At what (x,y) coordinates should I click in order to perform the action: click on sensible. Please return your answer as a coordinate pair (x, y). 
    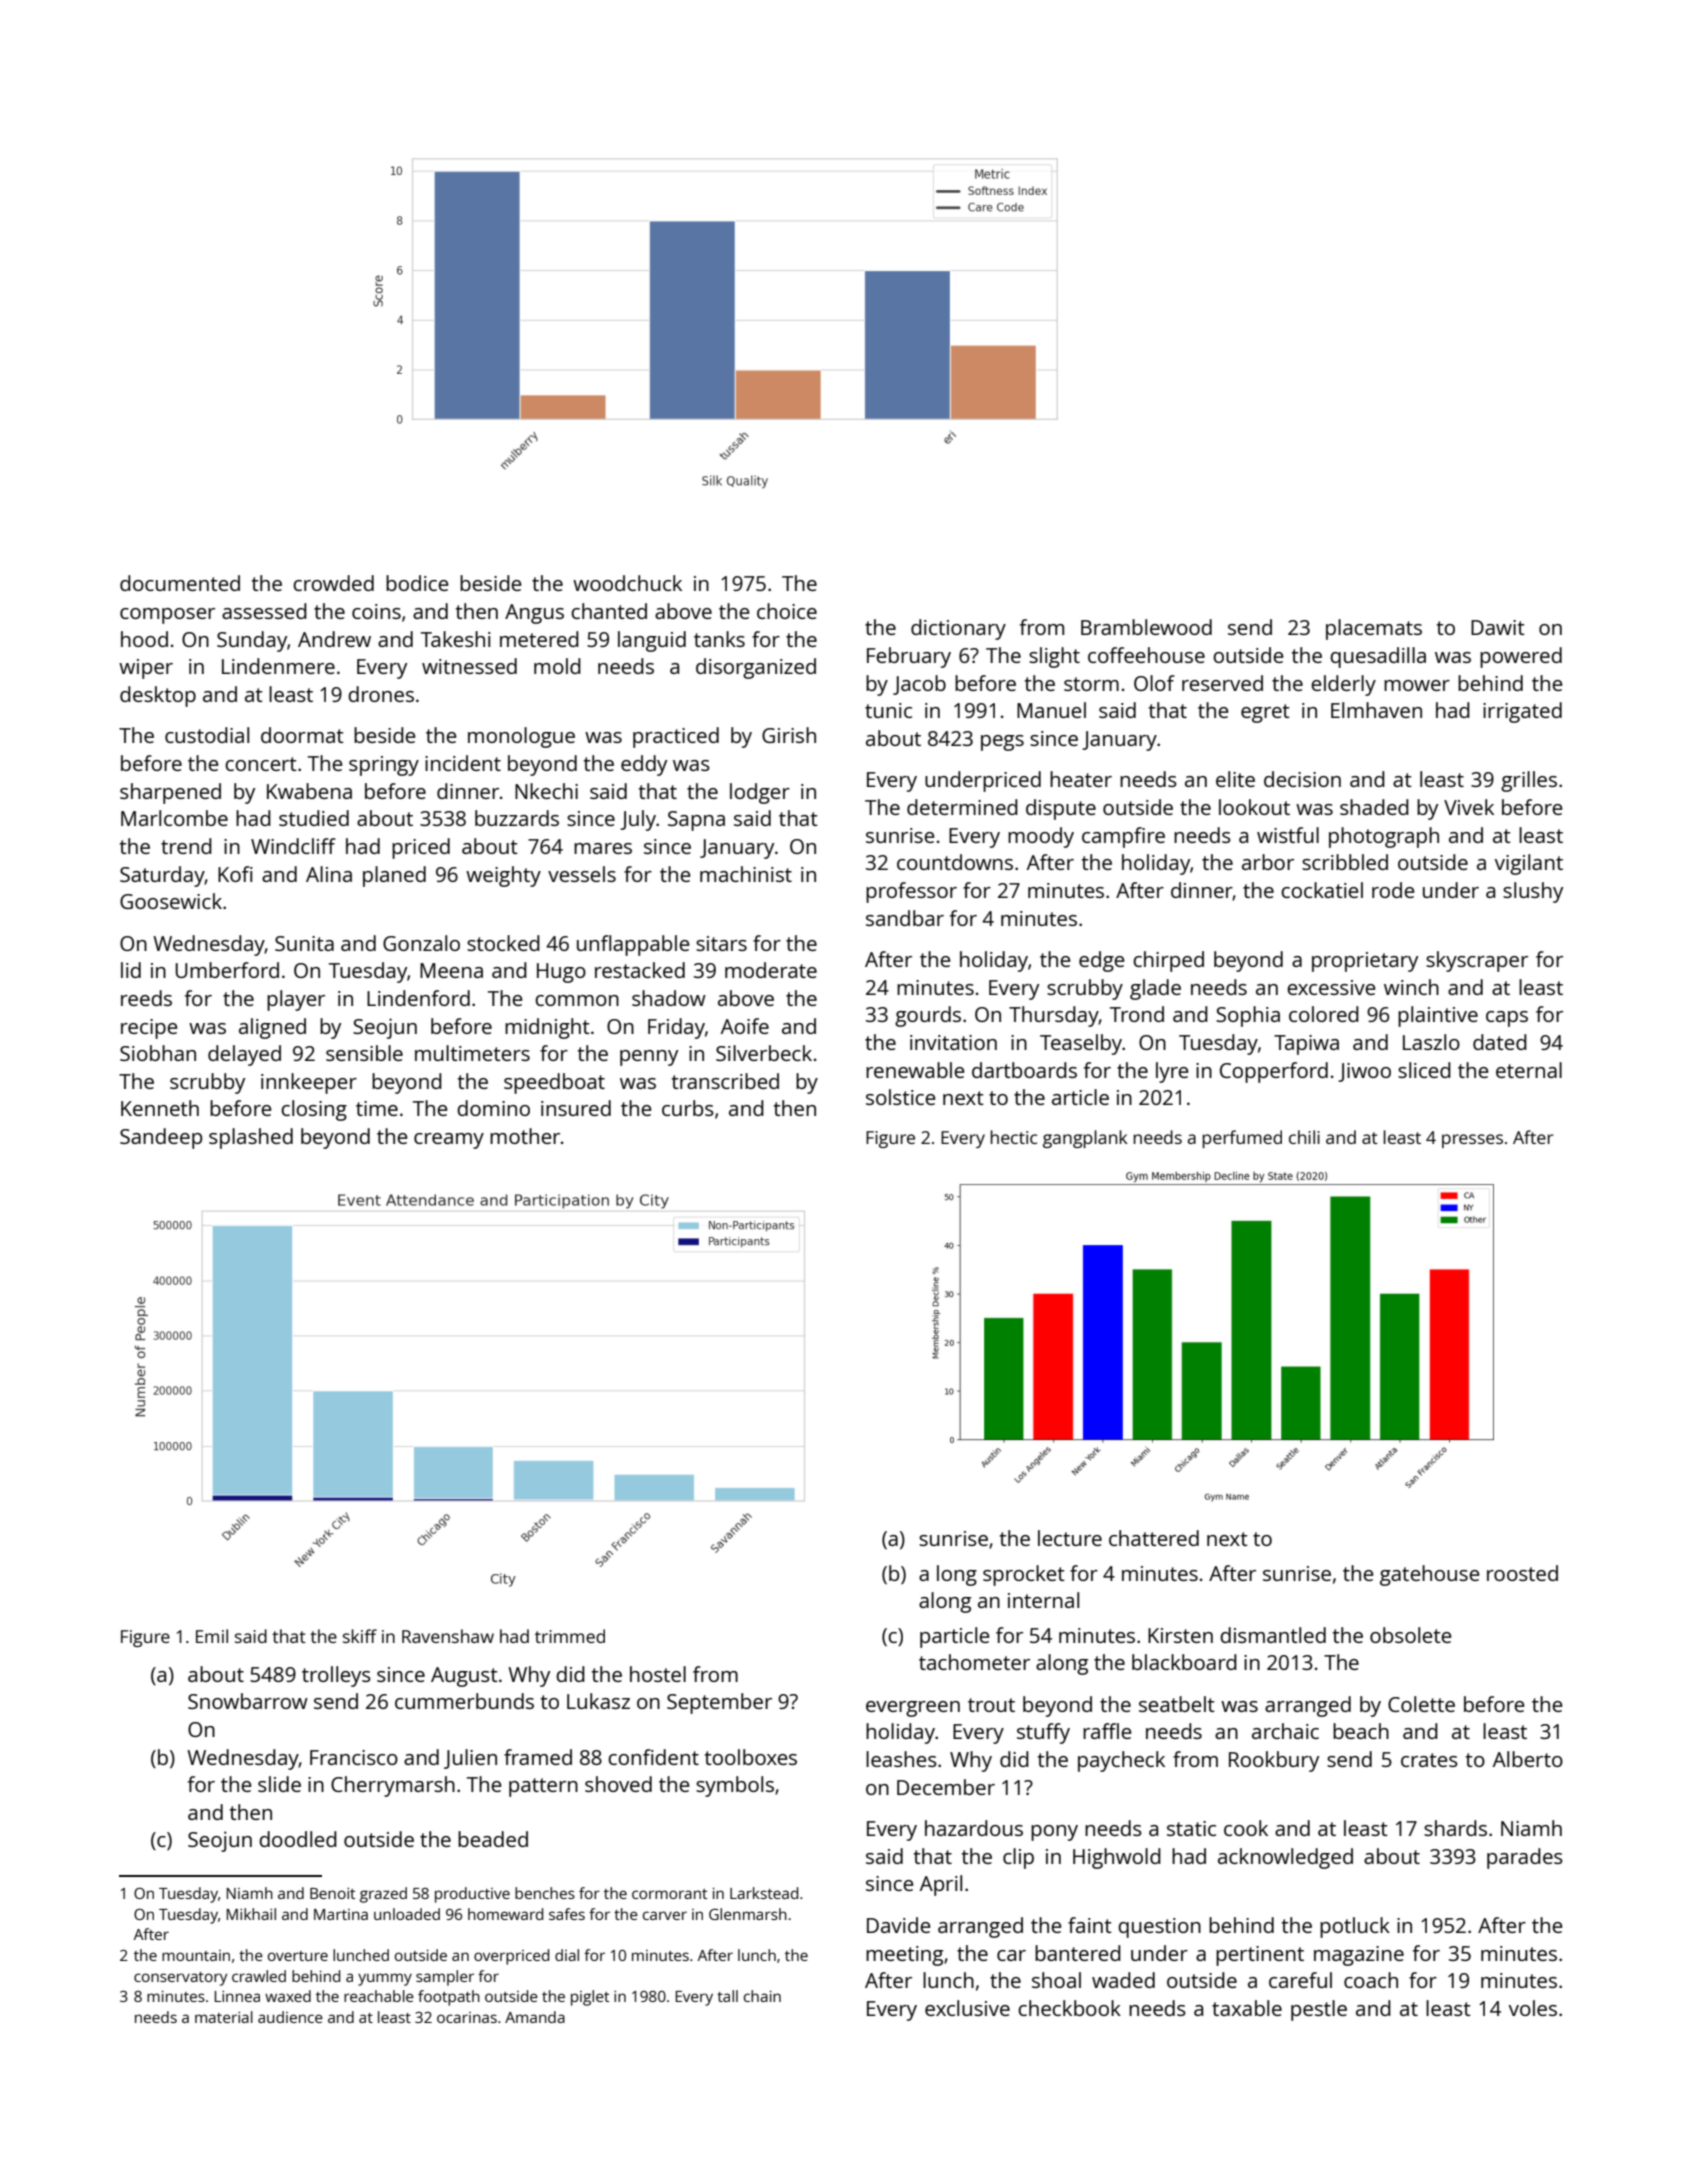
    Looking at the image, I should click on (364, 1053).
